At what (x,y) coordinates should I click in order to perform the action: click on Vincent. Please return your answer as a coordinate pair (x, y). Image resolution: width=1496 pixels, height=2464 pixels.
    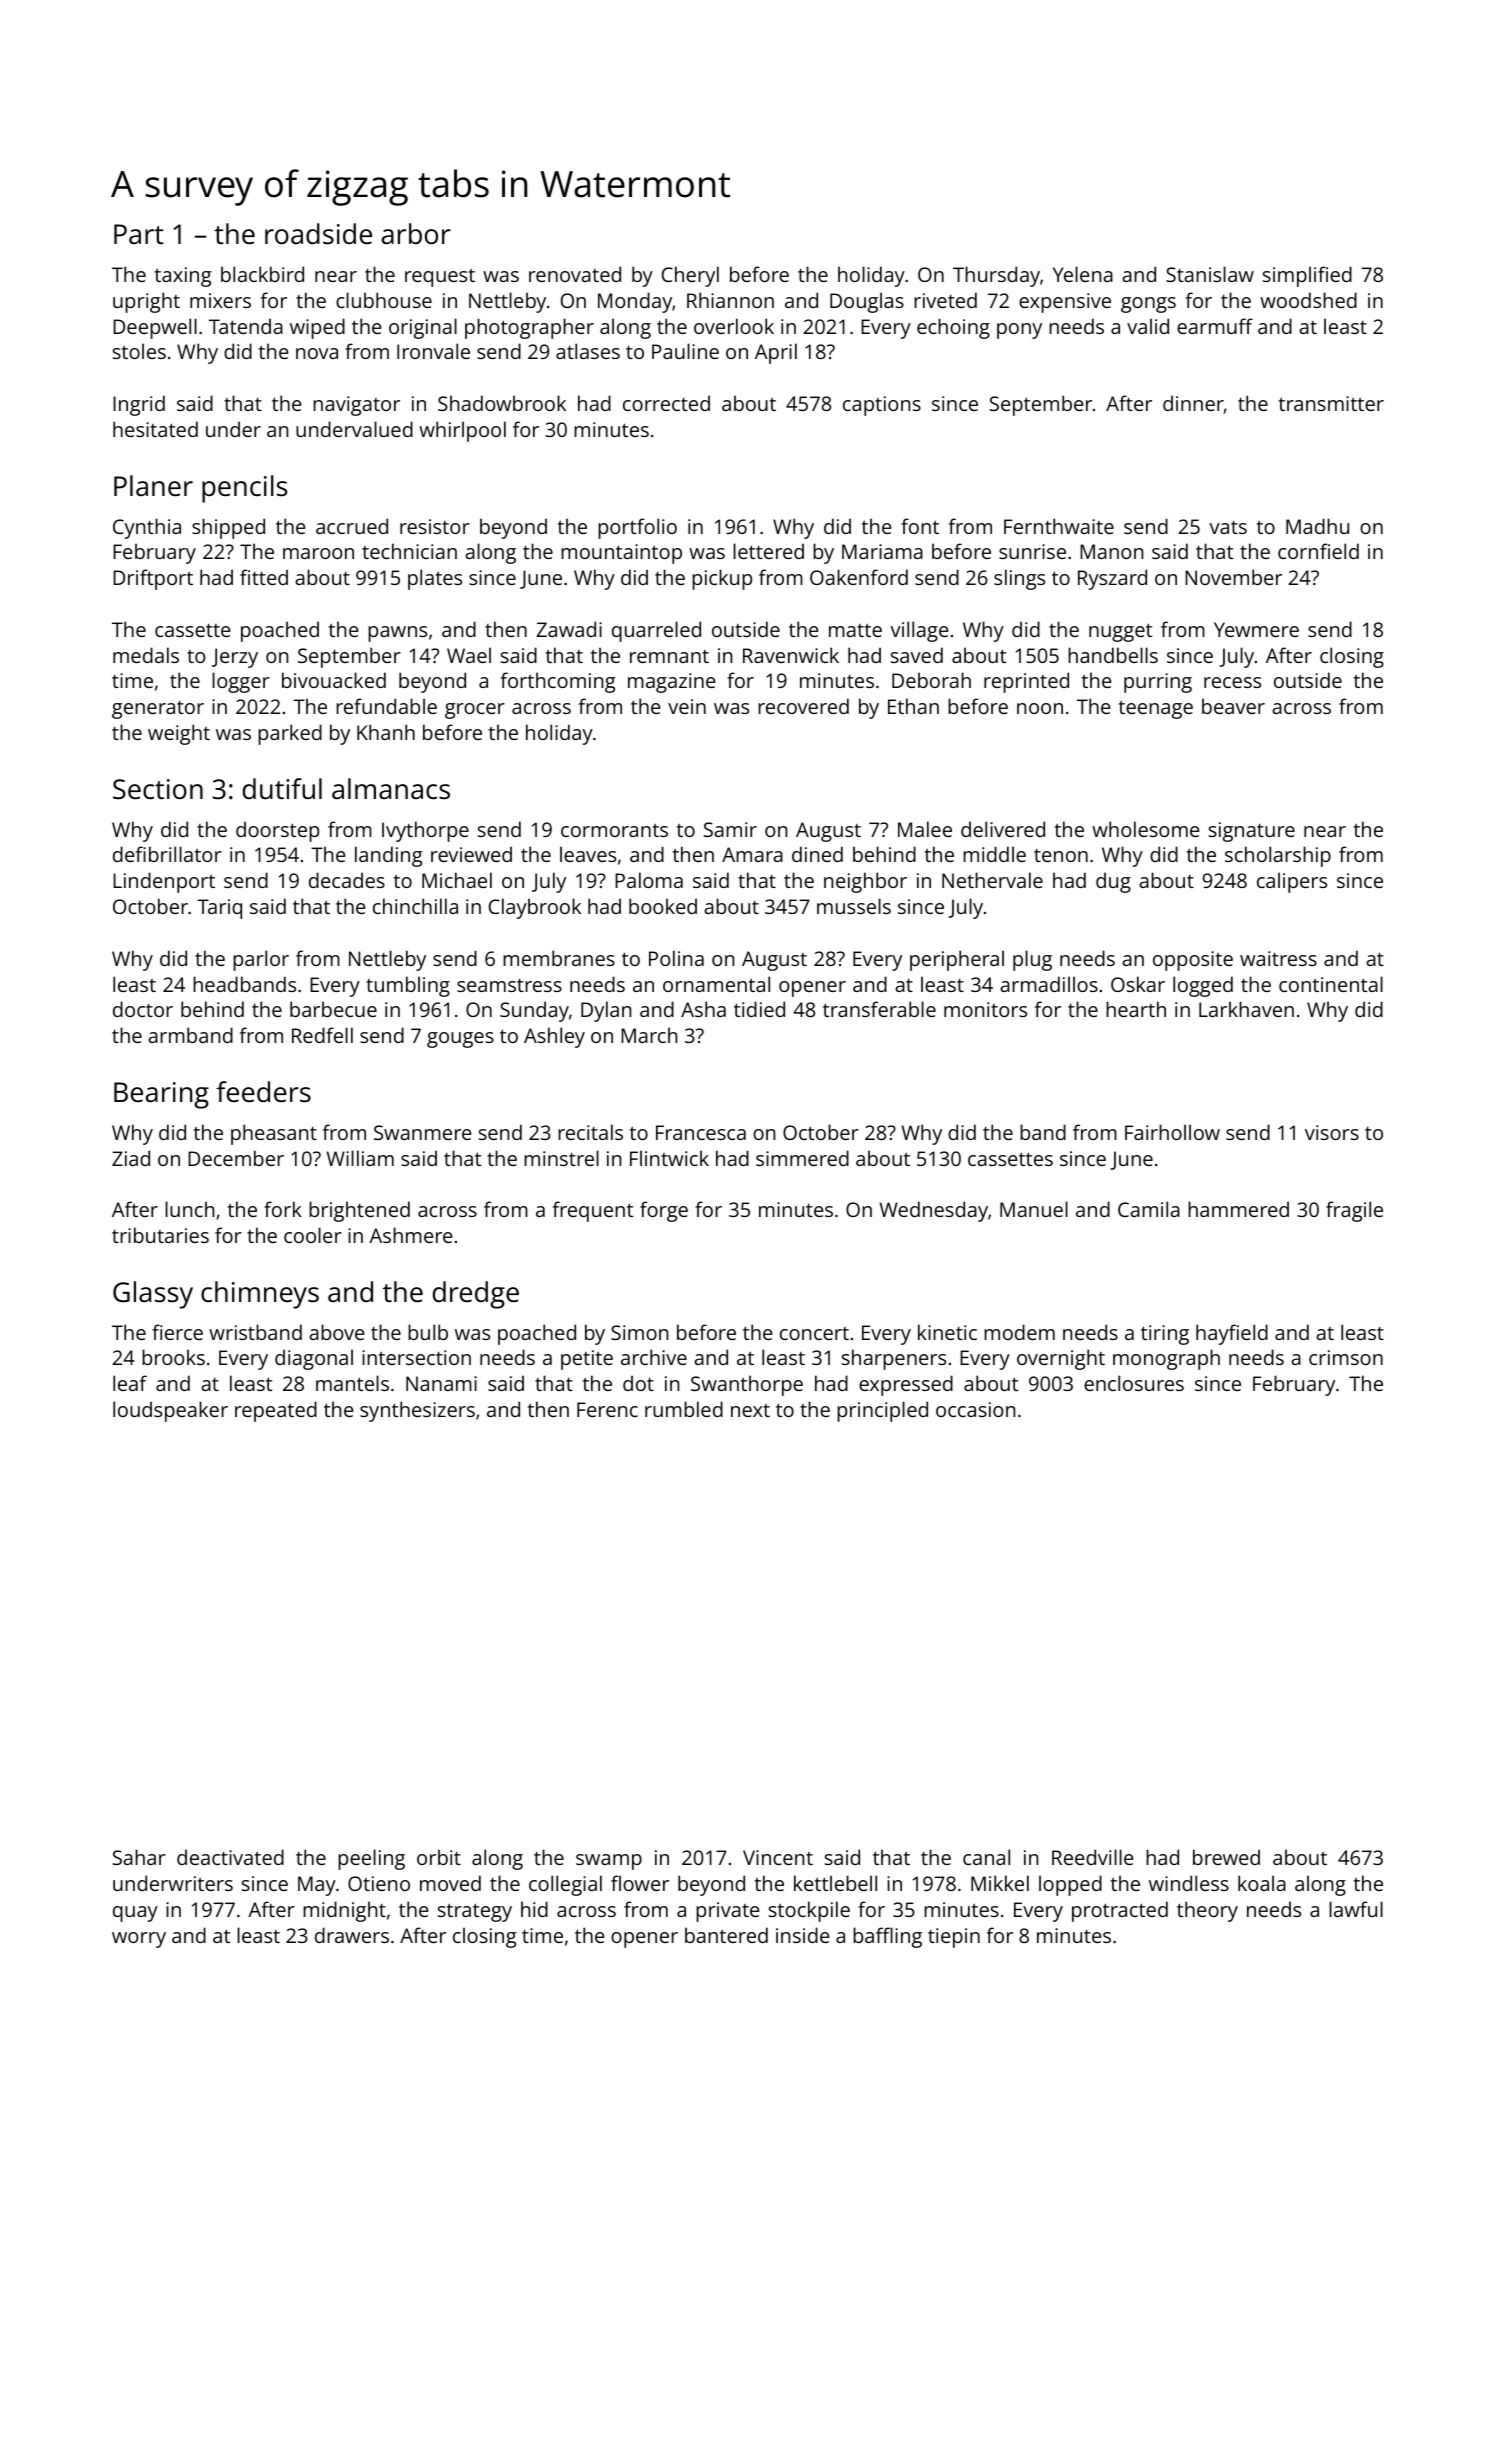
    Looking at the image, I should click on (778, 1857).
